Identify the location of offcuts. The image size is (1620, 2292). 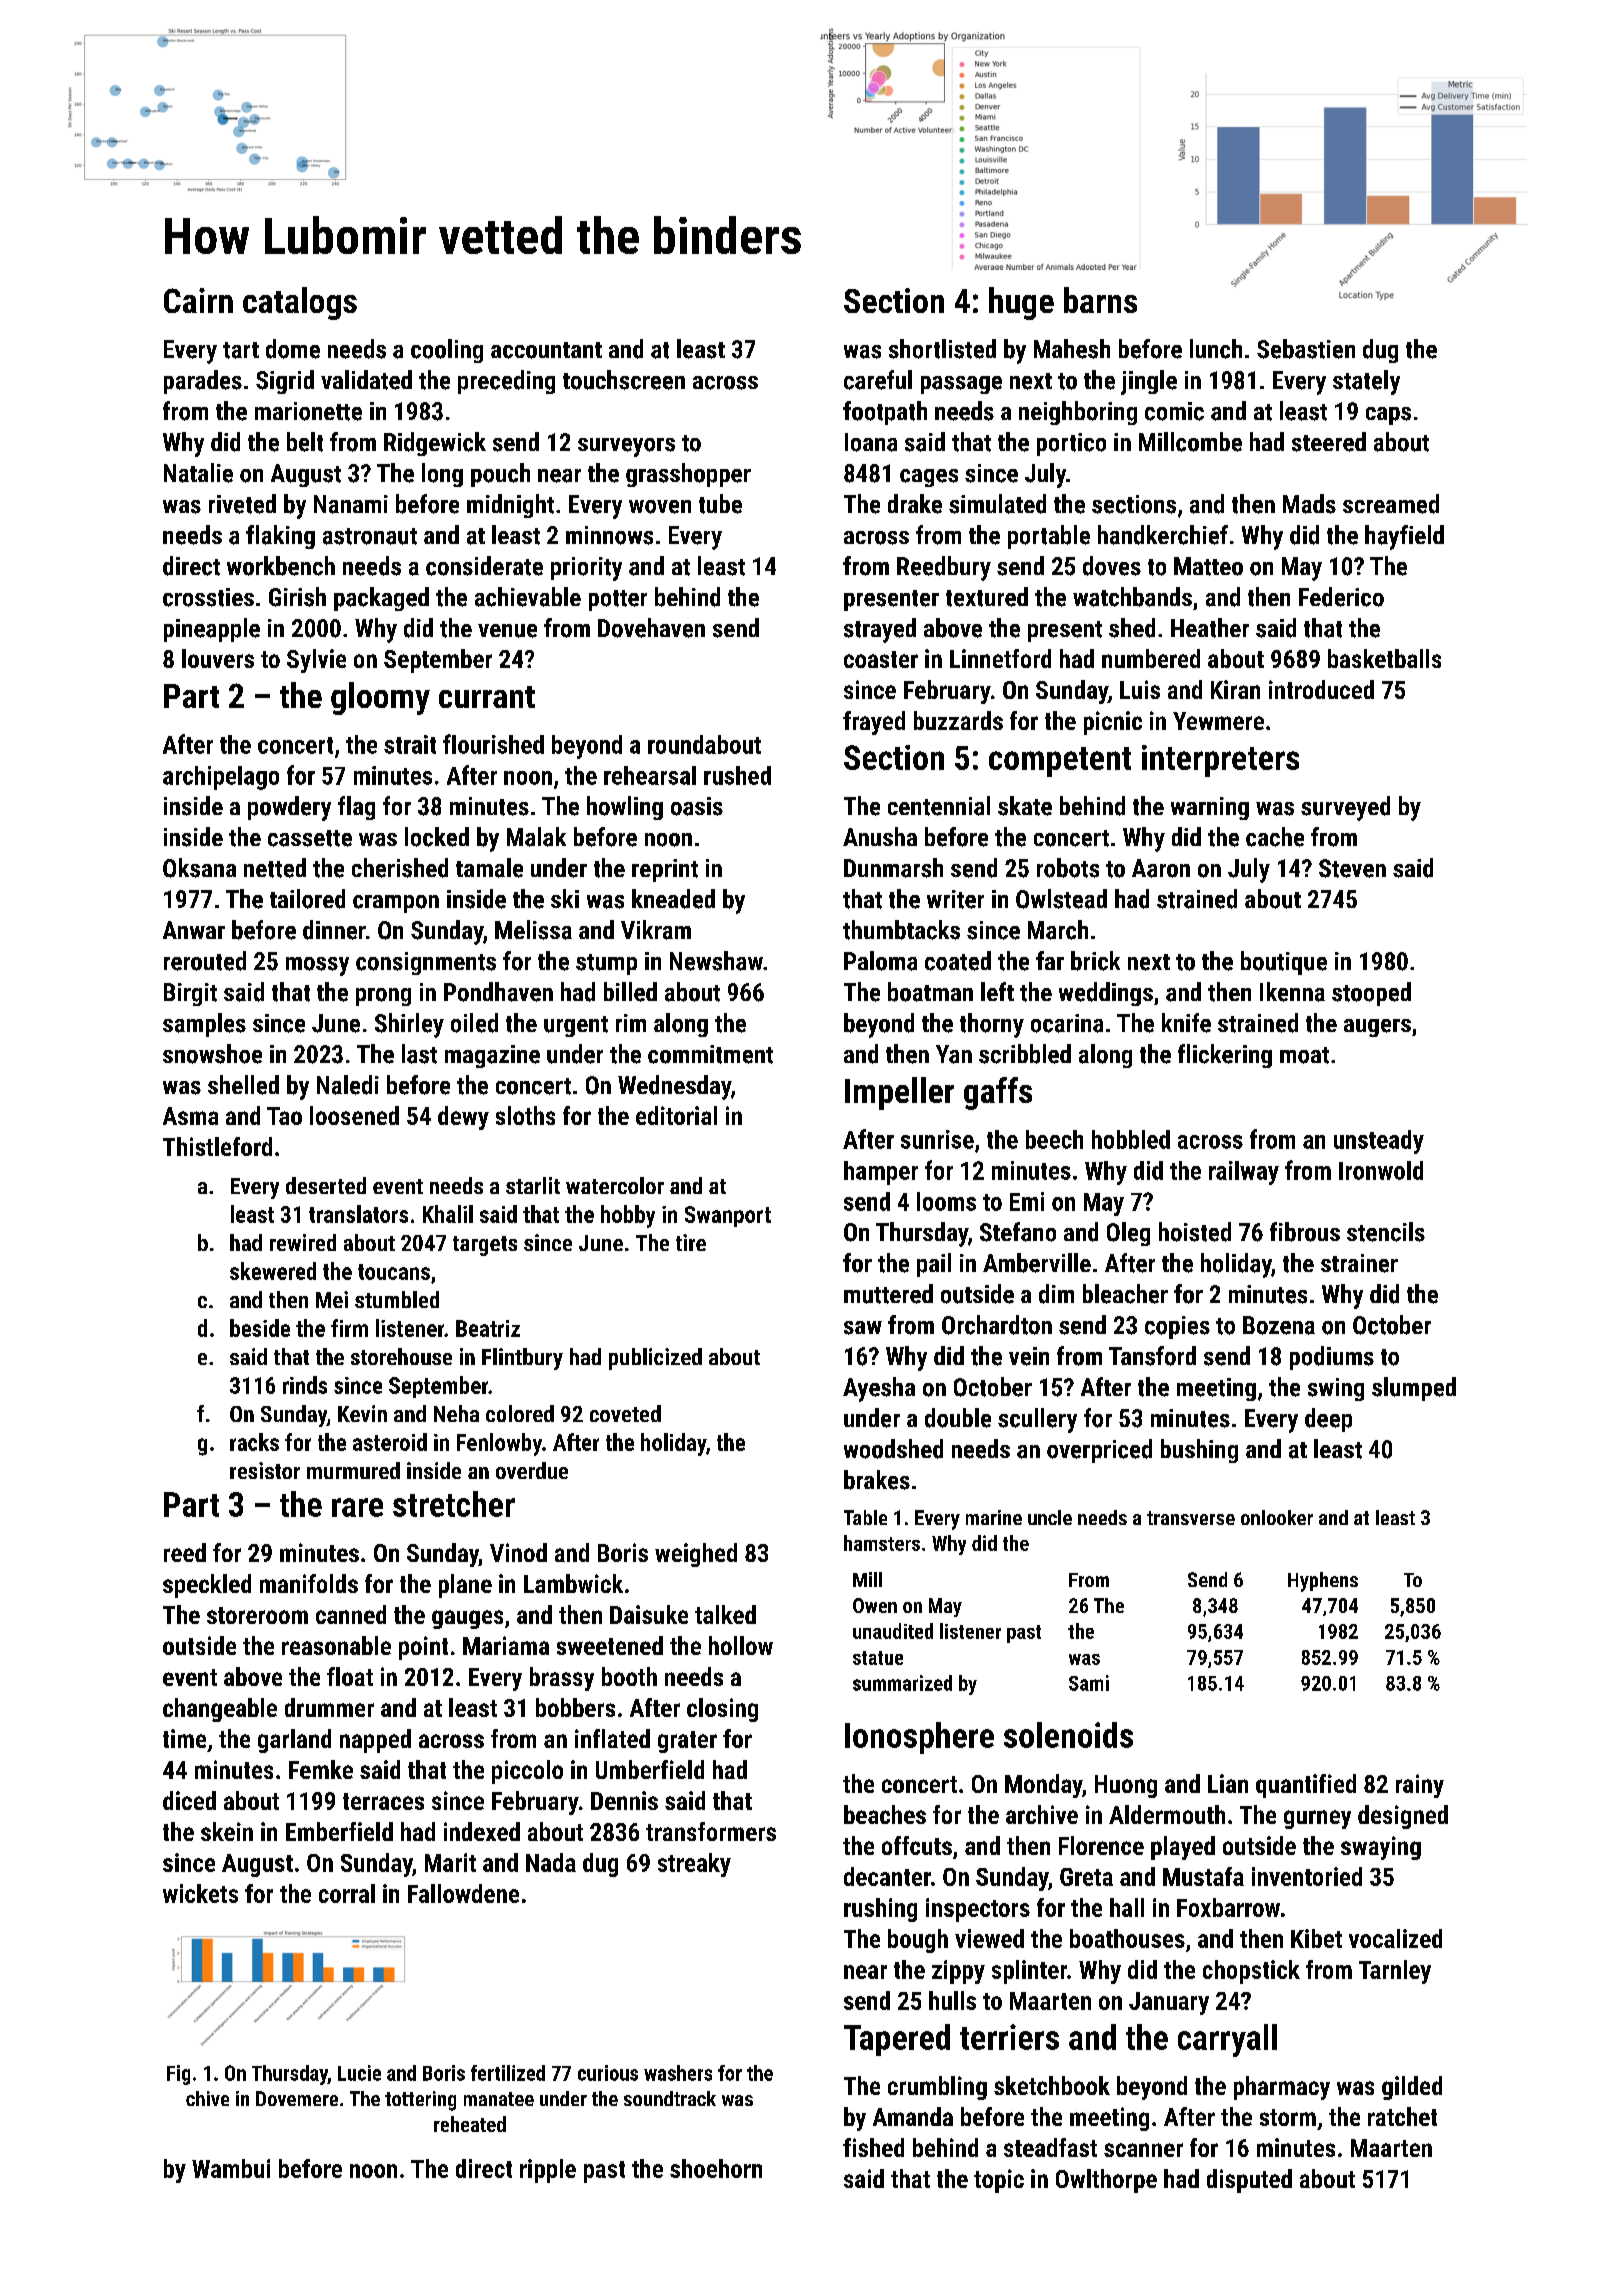
(917, 1845).
